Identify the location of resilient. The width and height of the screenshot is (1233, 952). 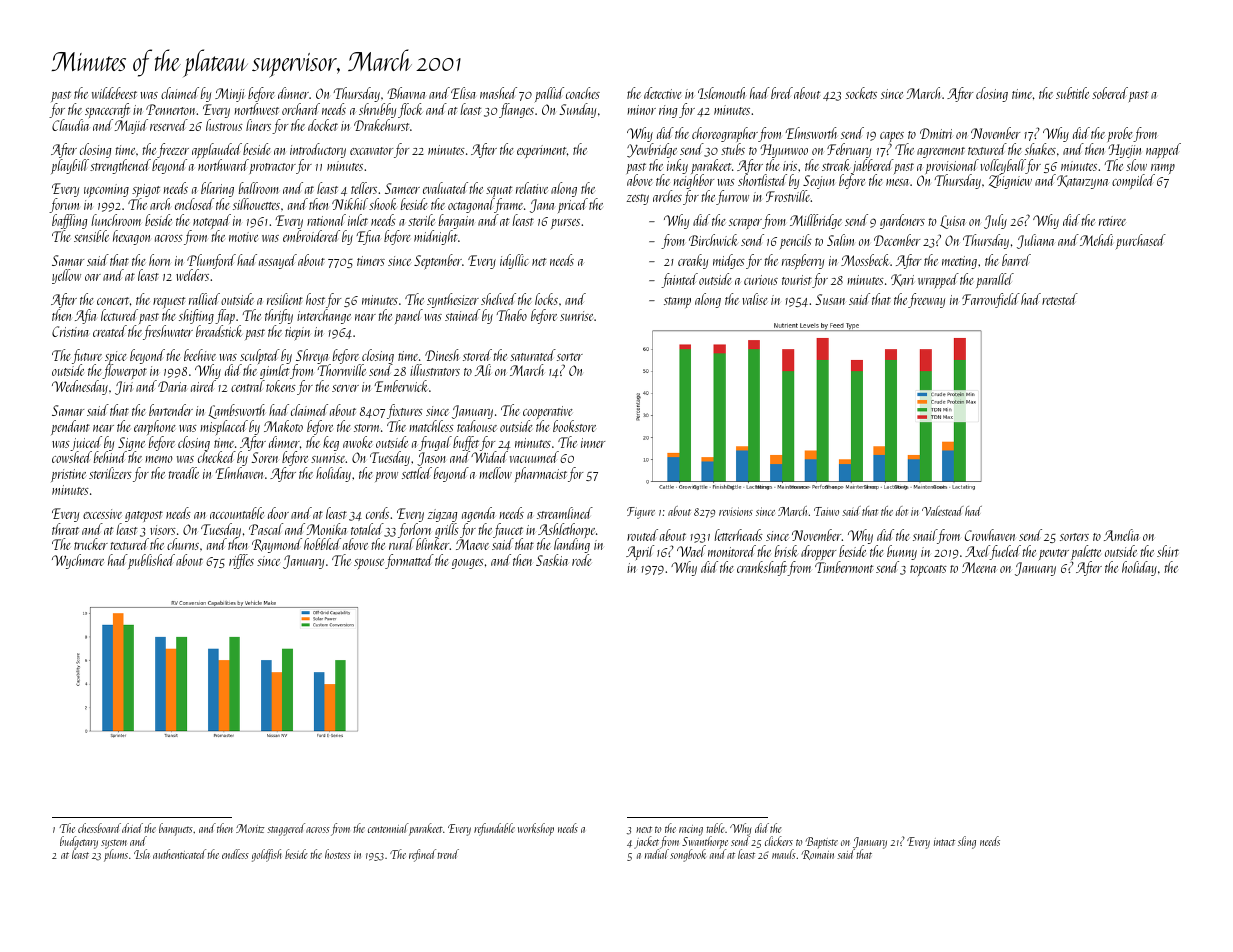
(285, 299).
